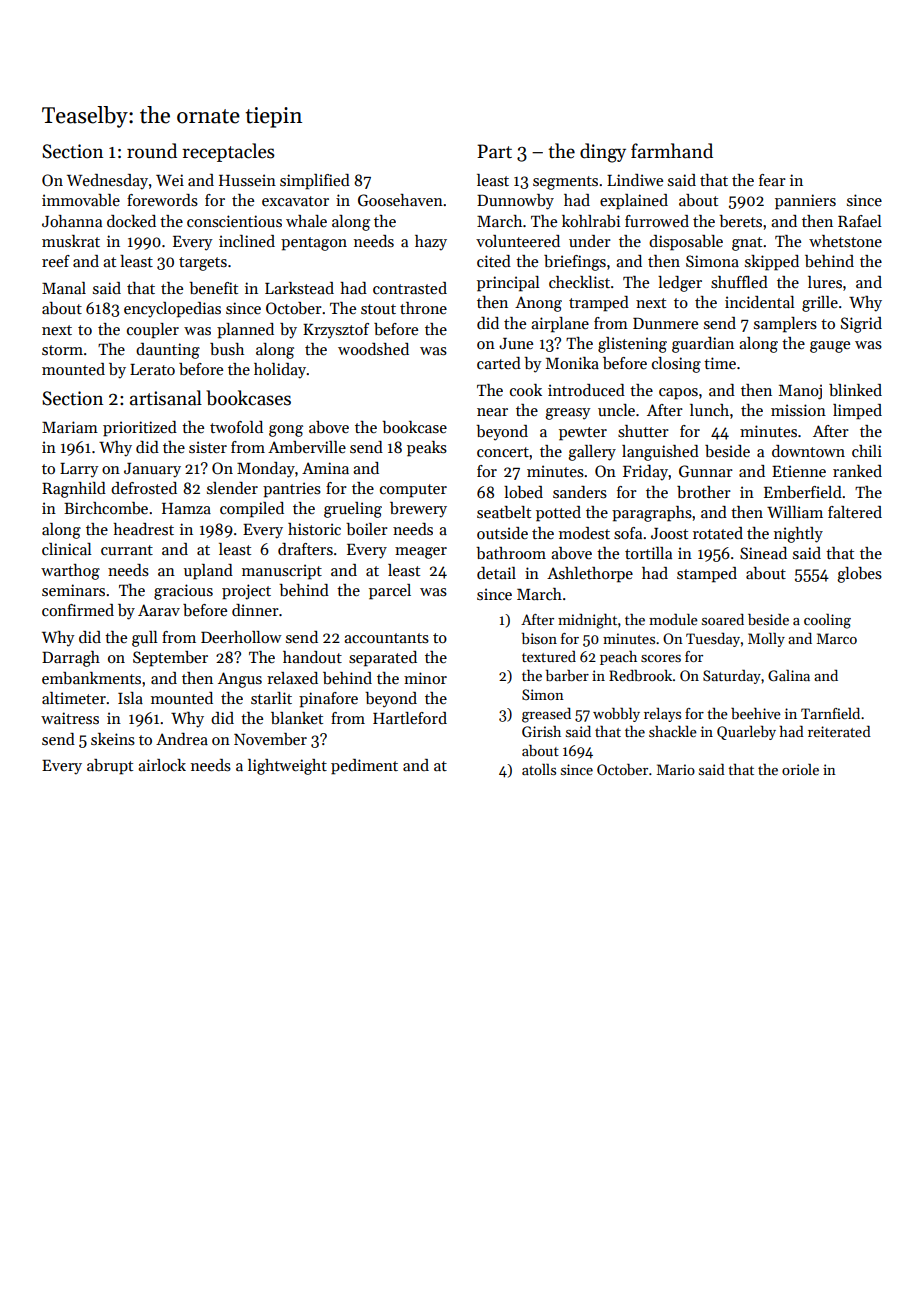 Image resolution: width=924 pixels, height=1308 pixels. I want to click on Wednesday, so click(107, 182).
